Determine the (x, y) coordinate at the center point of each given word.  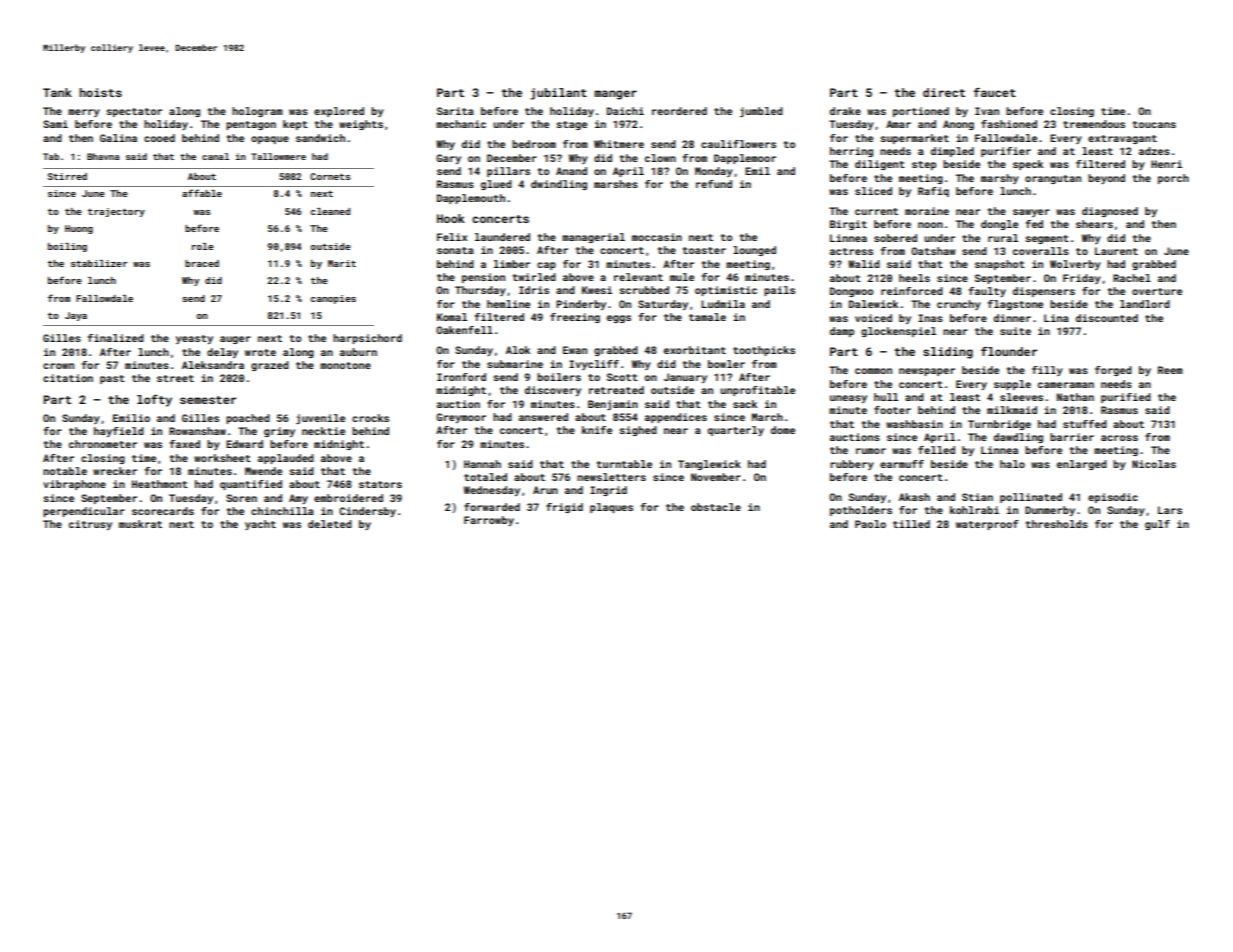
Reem (1170, 370)
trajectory (116, 212)
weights (361, 125)
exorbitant (695, 350)
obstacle (716, 507)
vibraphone (74, 485)
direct (944, 92)
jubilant (559, 94)
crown (58, 366)
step (924, 165)
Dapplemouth (471, 199)
